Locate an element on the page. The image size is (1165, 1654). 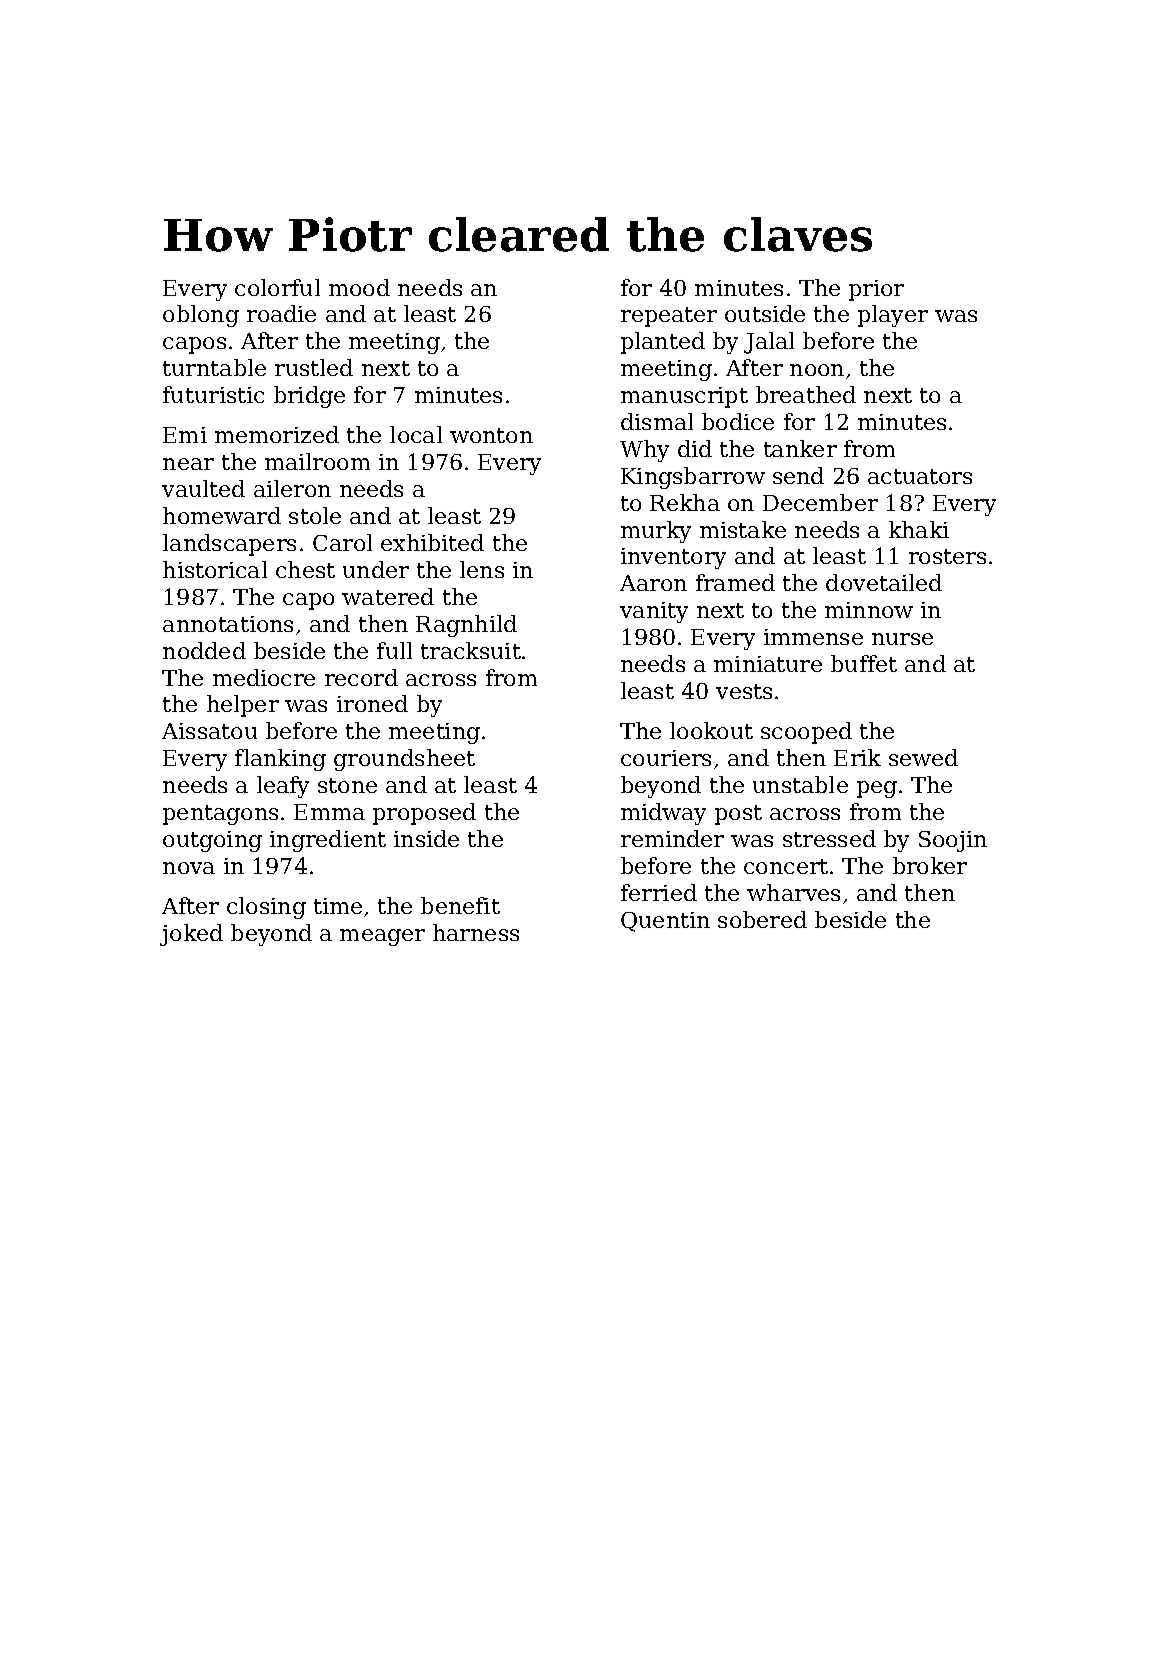
rustled is located at coordinates (314, 367).
